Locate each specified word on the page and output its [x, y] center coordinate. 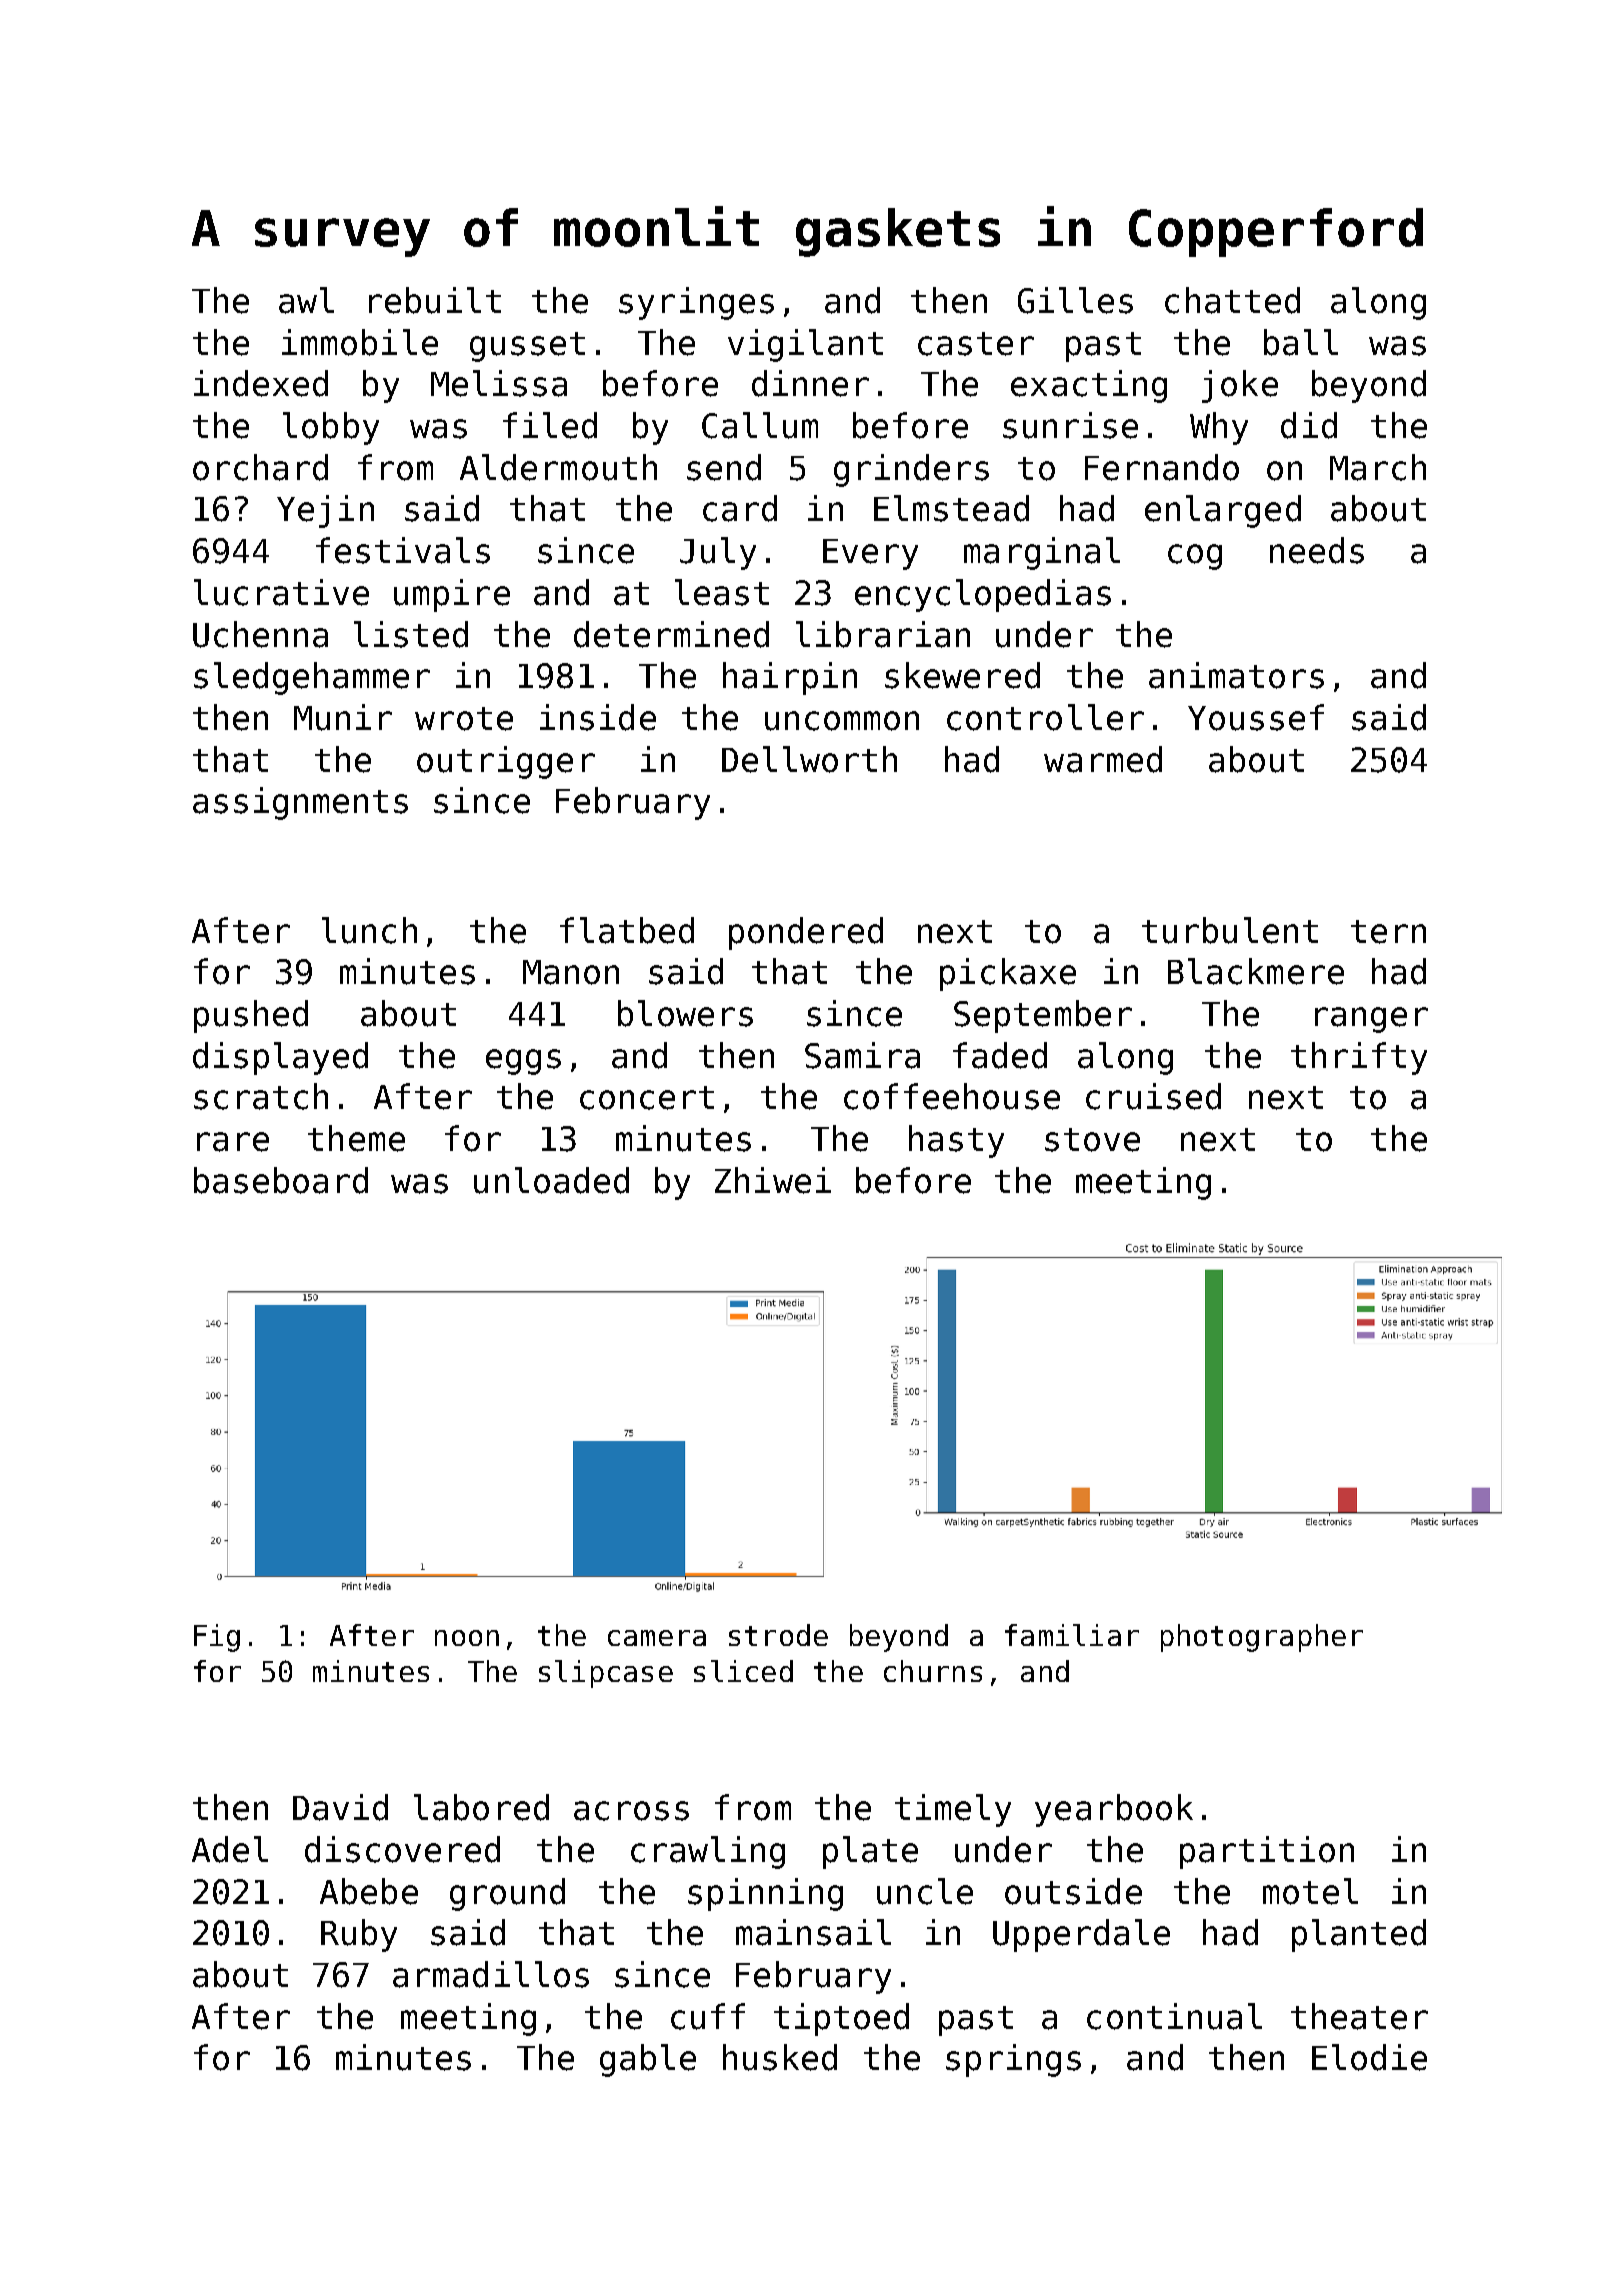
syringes [696, 303]
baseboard [281, 1180]
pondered [806, 933]
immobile [360, 342]
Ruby [359, 1935]
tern [1388, 932]
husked [780, 2057]
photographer [1262, 1638]
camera [657, 1638]
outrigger [506, 762]
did [1309, 425]
